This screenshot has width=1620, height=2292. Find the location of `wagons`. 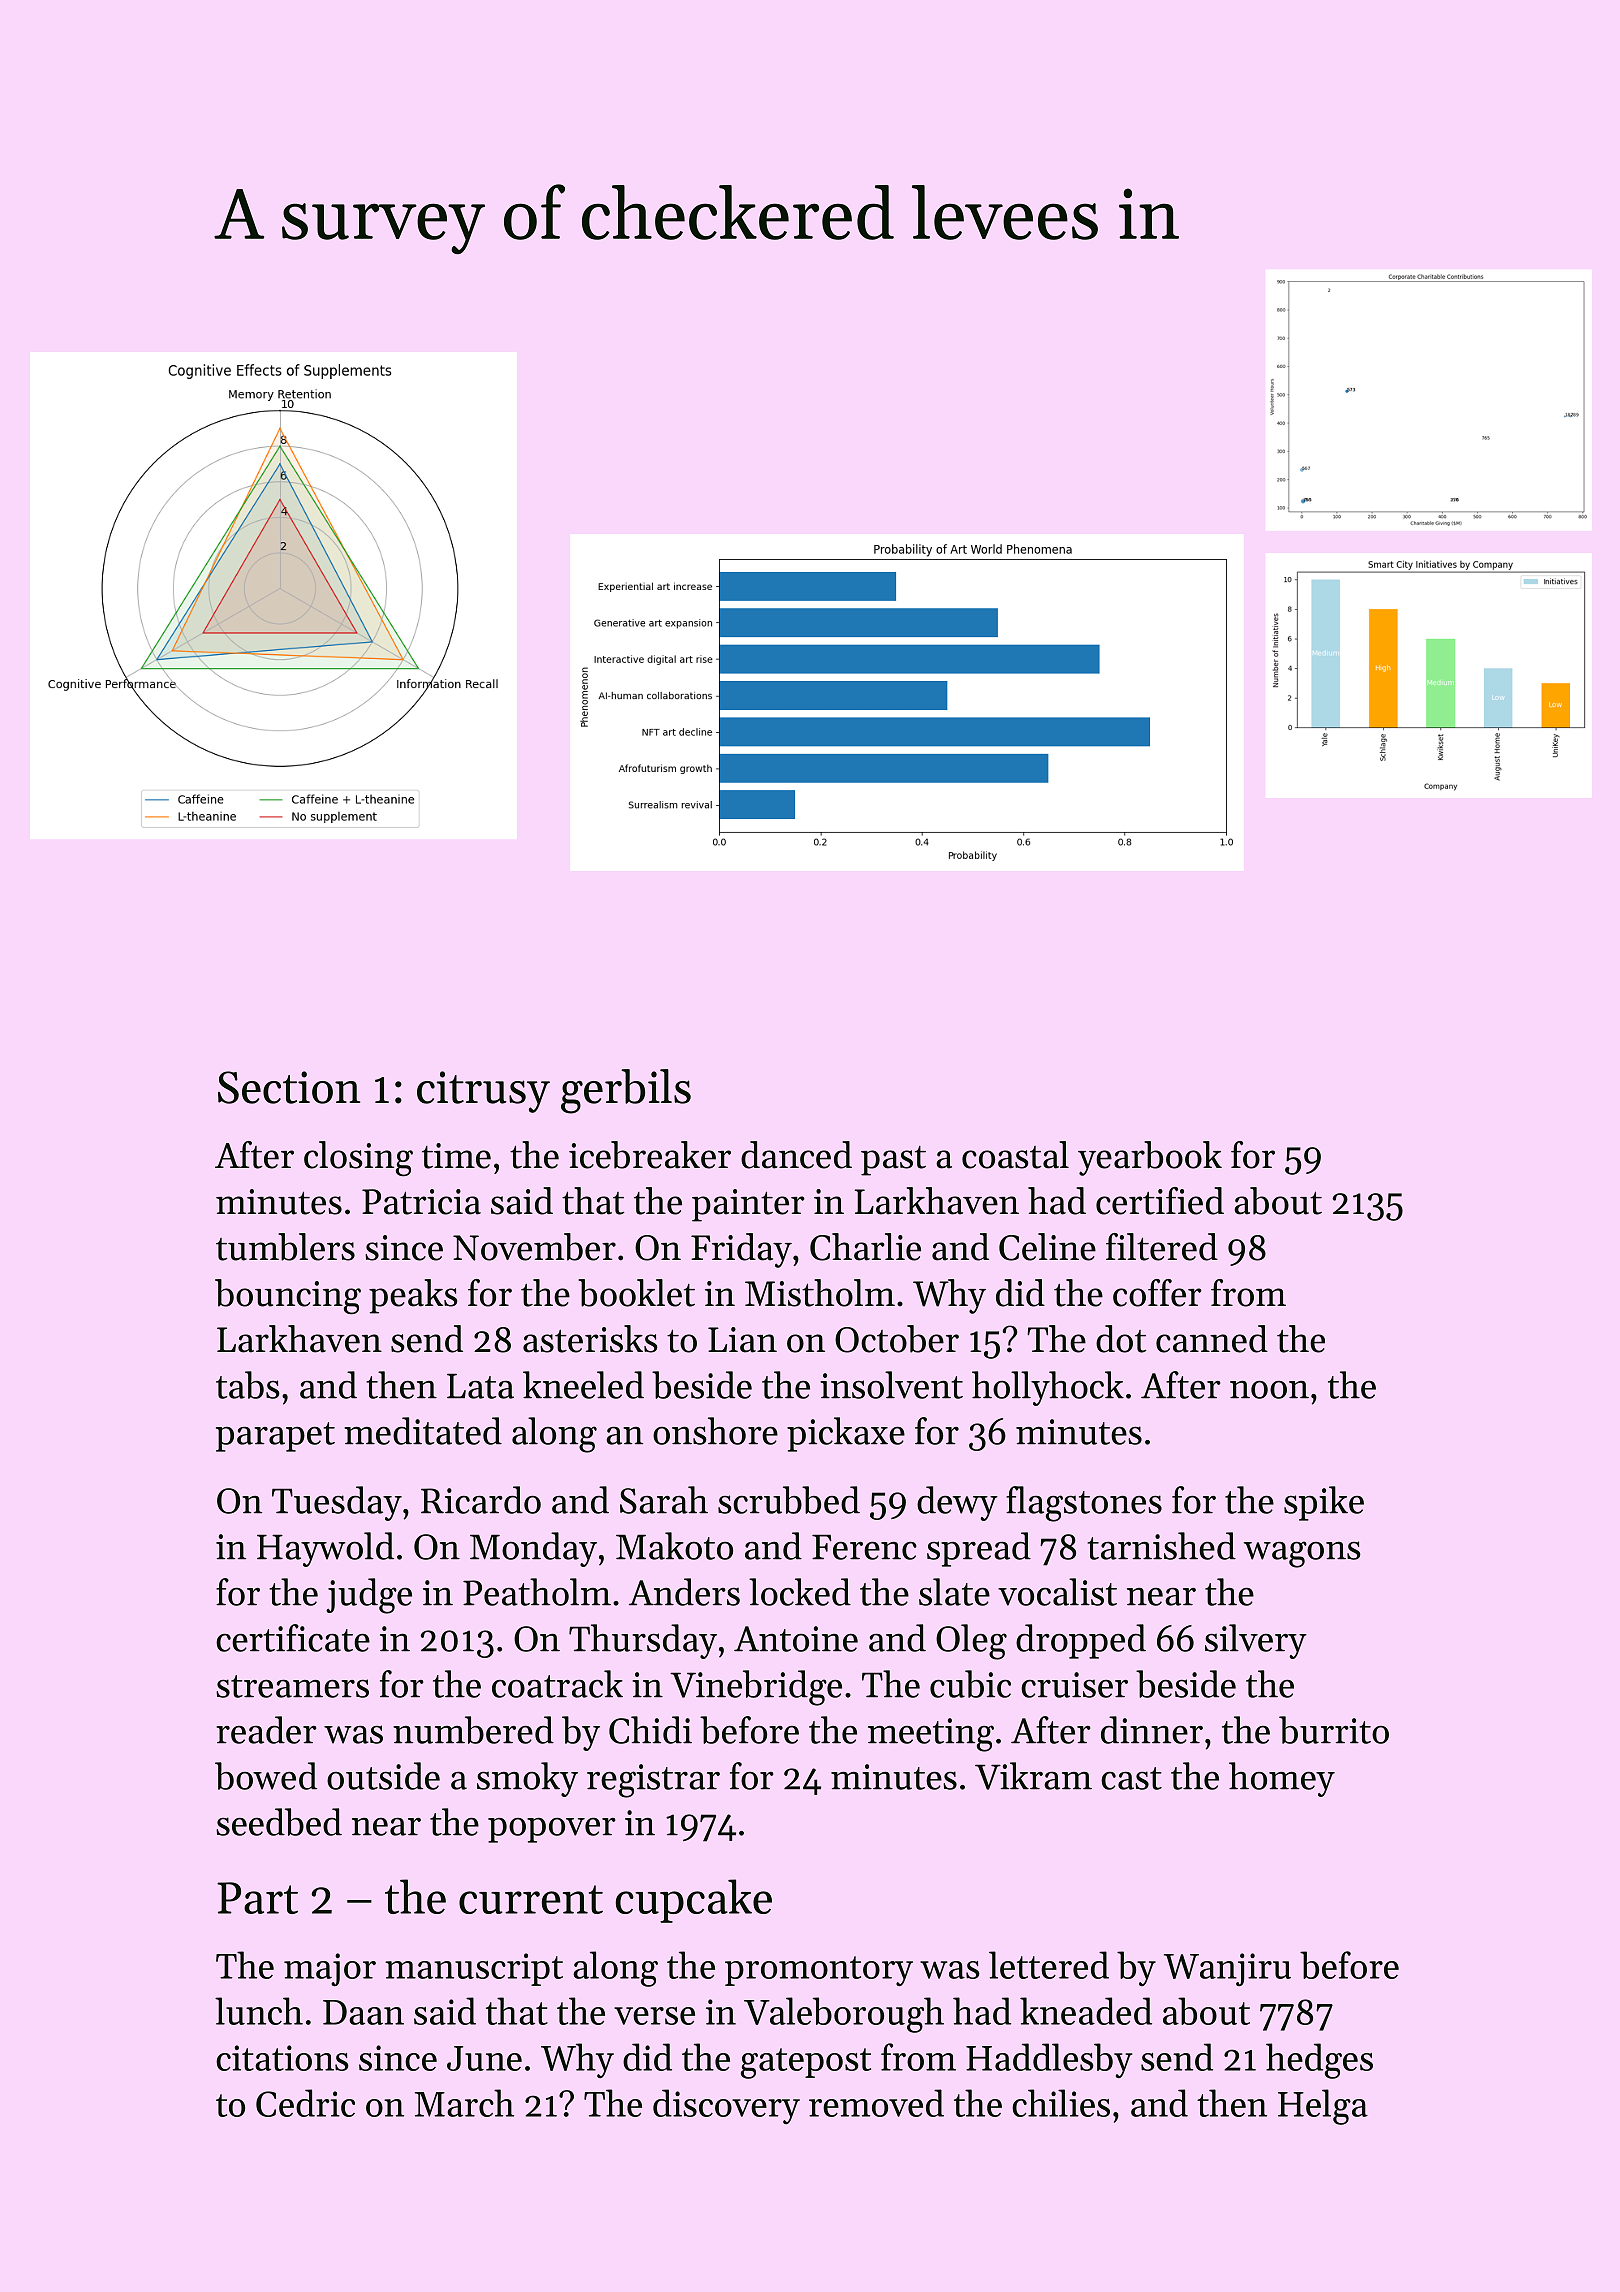

wagons is located at coordinates (1302, 1554).
